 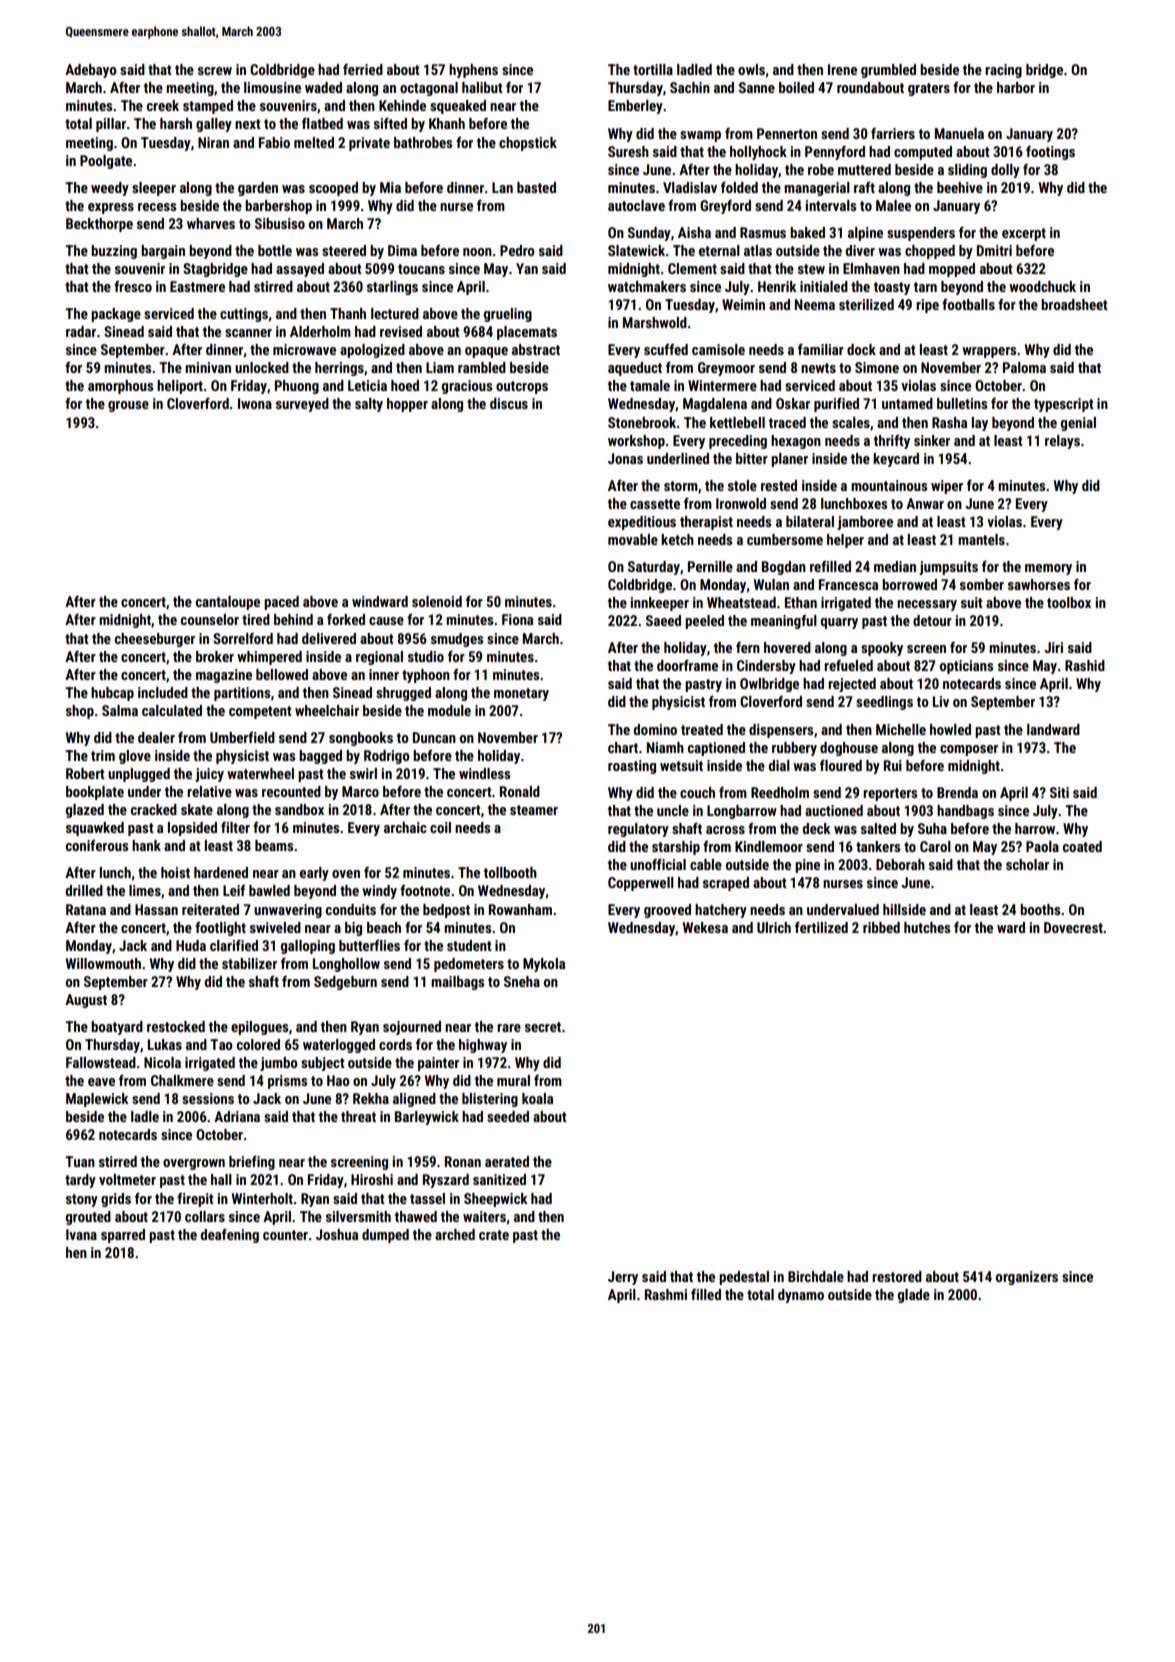 What do you see at coordinates (901, 729) in the screenshot?
I see `Michelle` at bounding box center [901, 729].
